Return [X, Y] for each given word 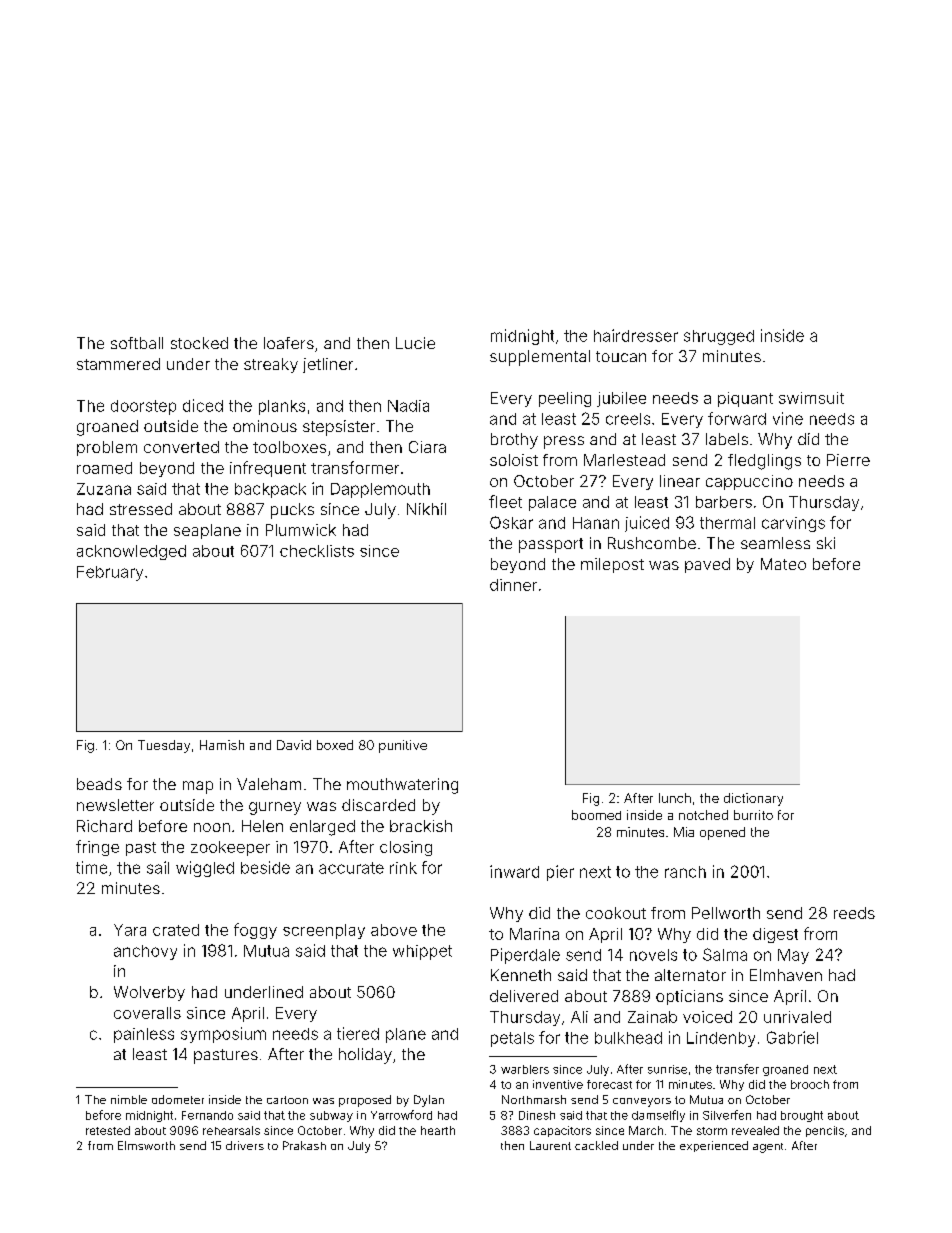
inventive [558, 1084]
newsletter [115, 805]
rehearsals [231, 1130]
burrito [753, 815]
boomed [596, 815]
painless [144, 1035]
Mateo [783, 564]
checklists [317, 551]
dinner [513, 585]
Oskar [511, 522]
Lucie [415, 343]
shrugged [719, 337]
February [110, 573]
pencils [825, 1131]
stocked [199, 343]
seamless [775, 543]
